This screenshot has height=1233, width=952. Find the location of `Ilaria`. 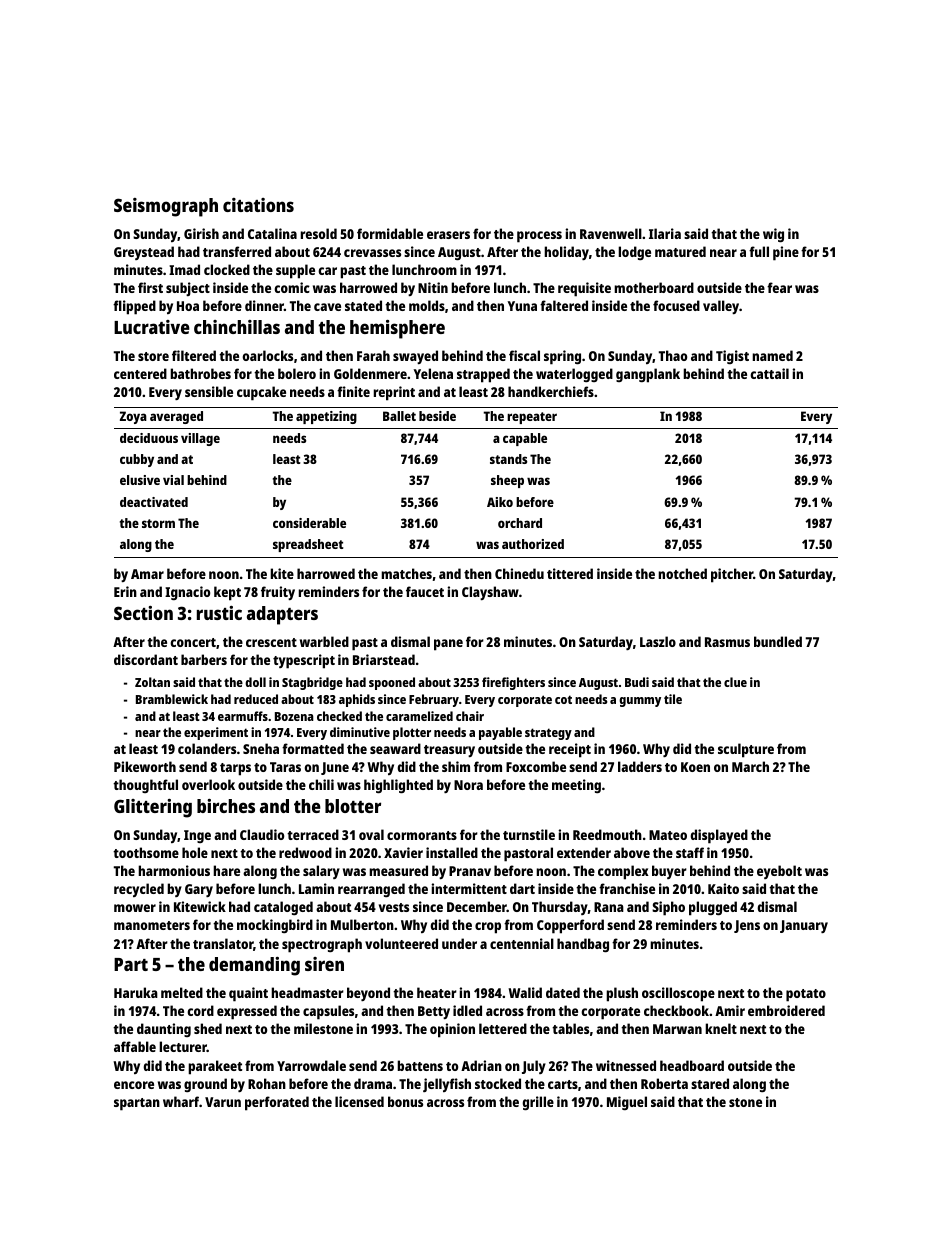

Ilaria is located at coordinates (665, 233).
